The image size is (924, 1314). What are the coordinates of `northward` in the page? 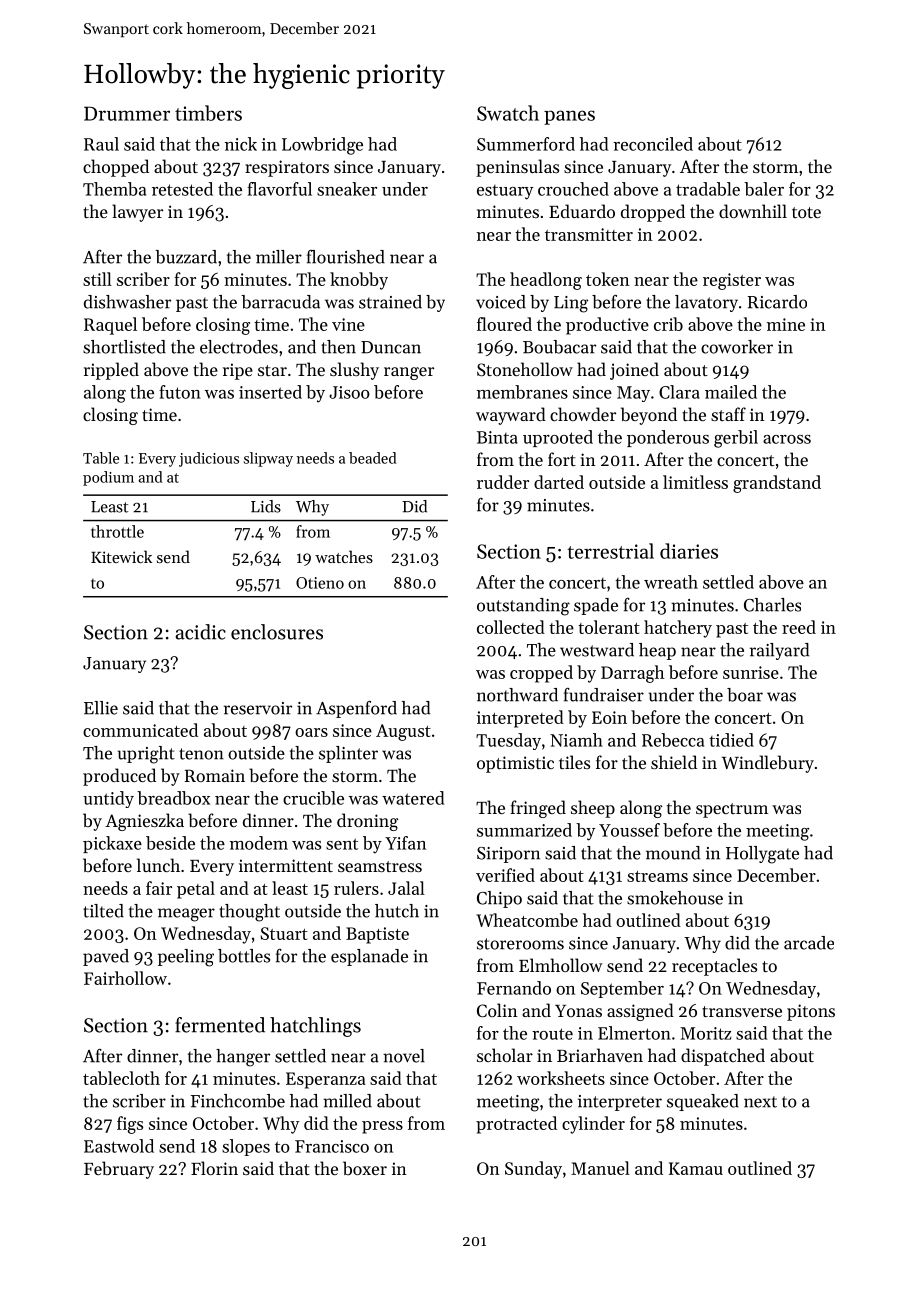 It's located at (517, 695).
